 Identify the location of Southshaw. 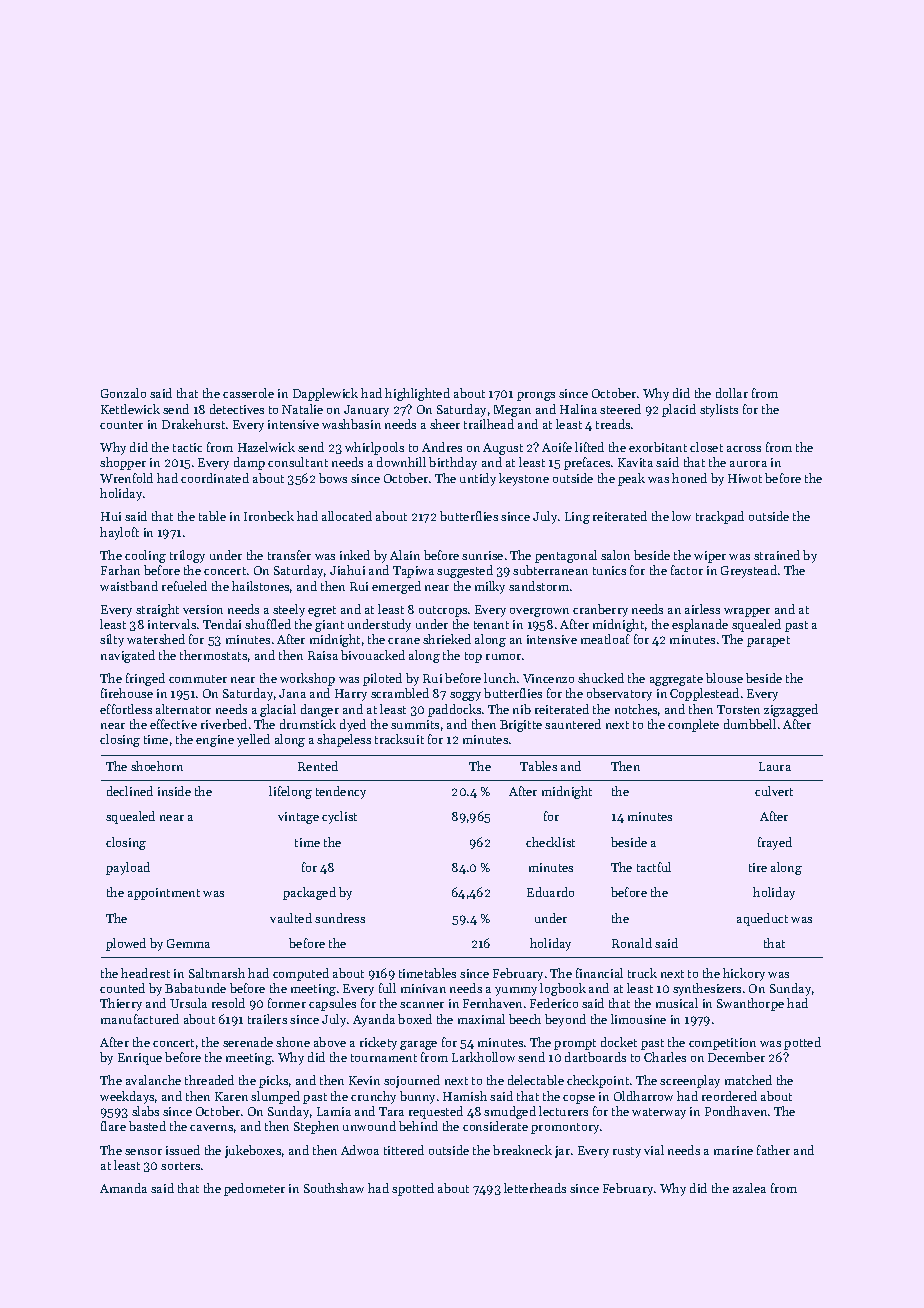
(334, 1188).
